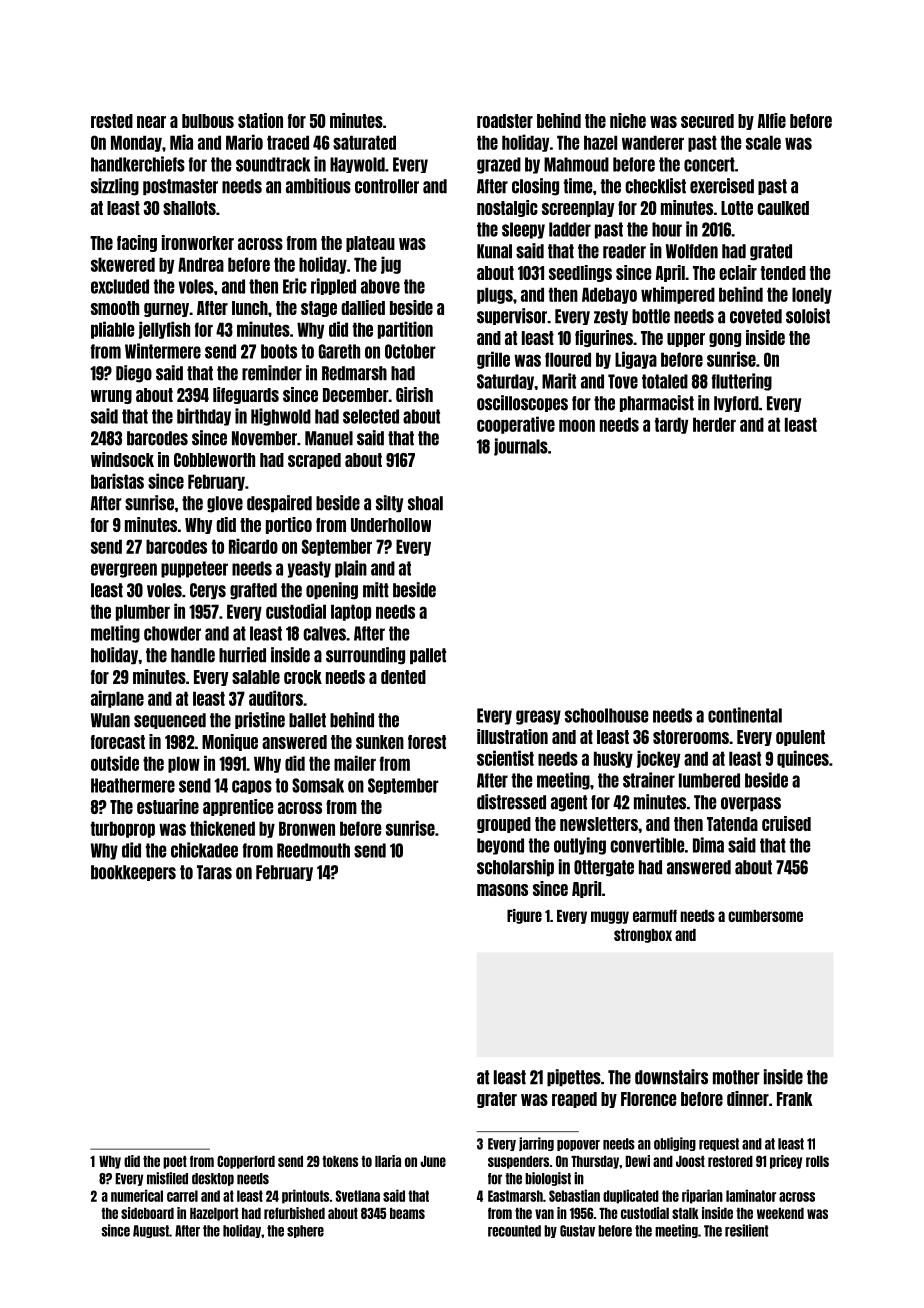 This screenshot has height=1308, width=924. What do you see at coordinates (521, 447) in the screenshot?
I see `journals` at bounding box center [521, 447].
